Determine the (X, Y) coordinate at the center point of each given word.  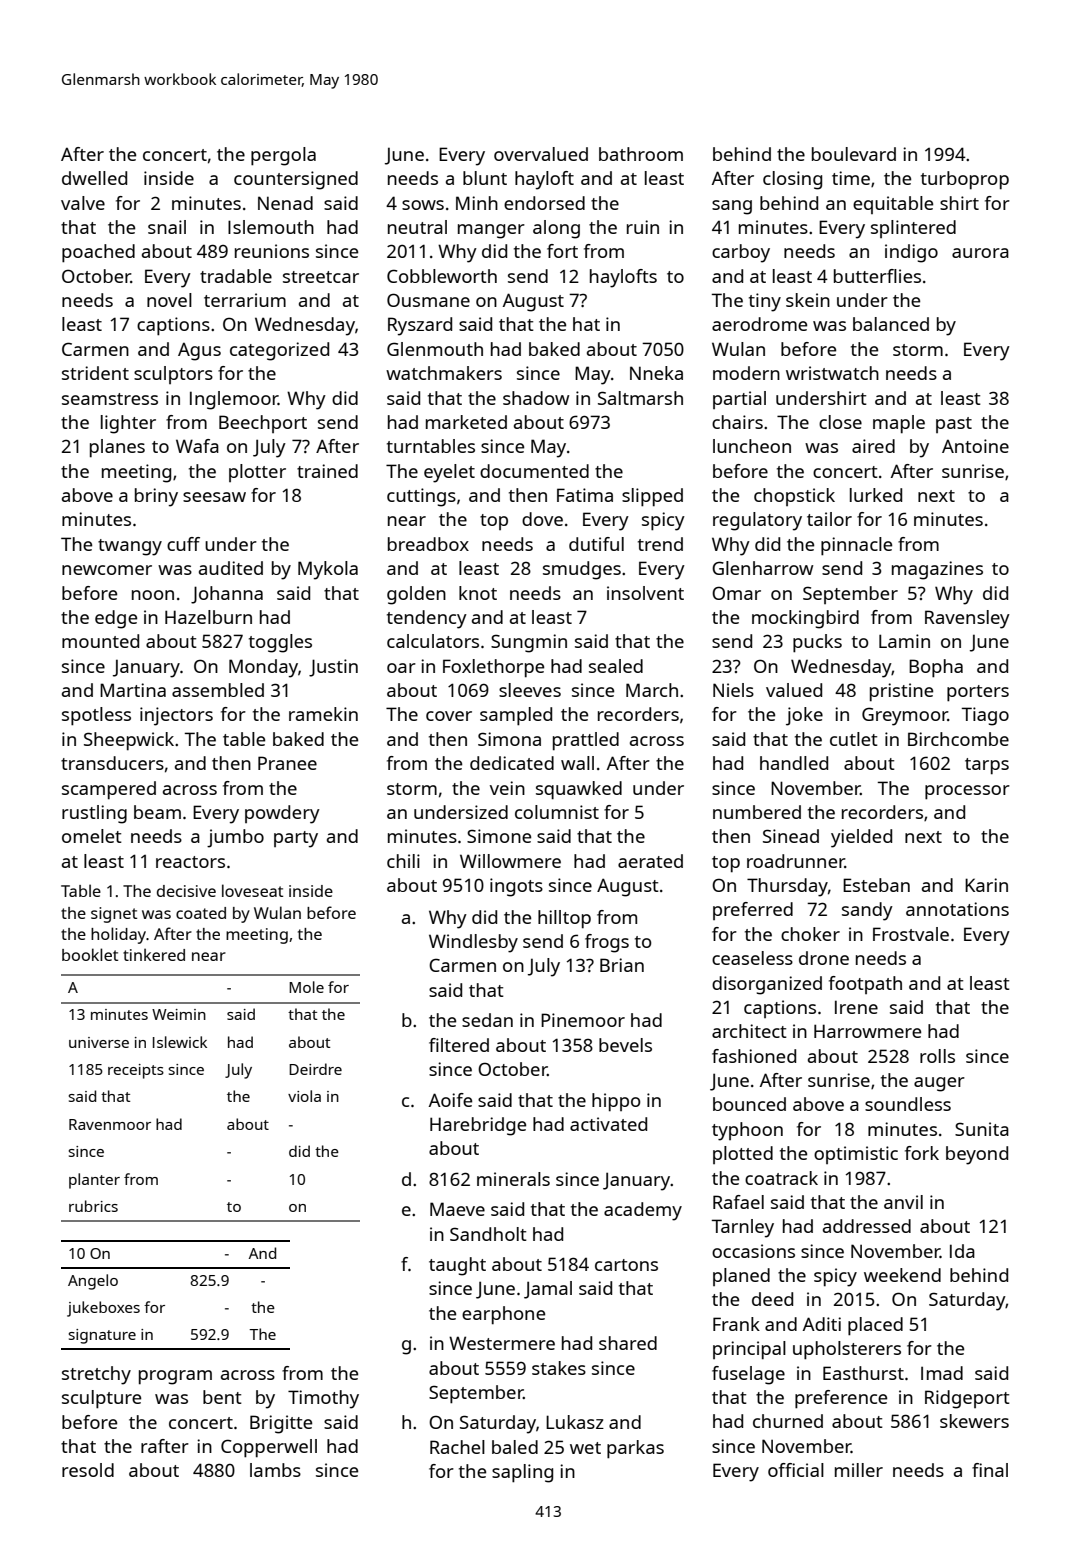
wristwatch (832, 373)
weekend (902, 1275)
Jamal (548, 1290)
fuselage (748, 1375)
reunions (272, 251)
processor (967, 792)
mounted (100, 641)
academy (643, 1211)
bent (222, 1397)
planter (94, 1181)
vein (507, 788)
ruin (643, 227)
